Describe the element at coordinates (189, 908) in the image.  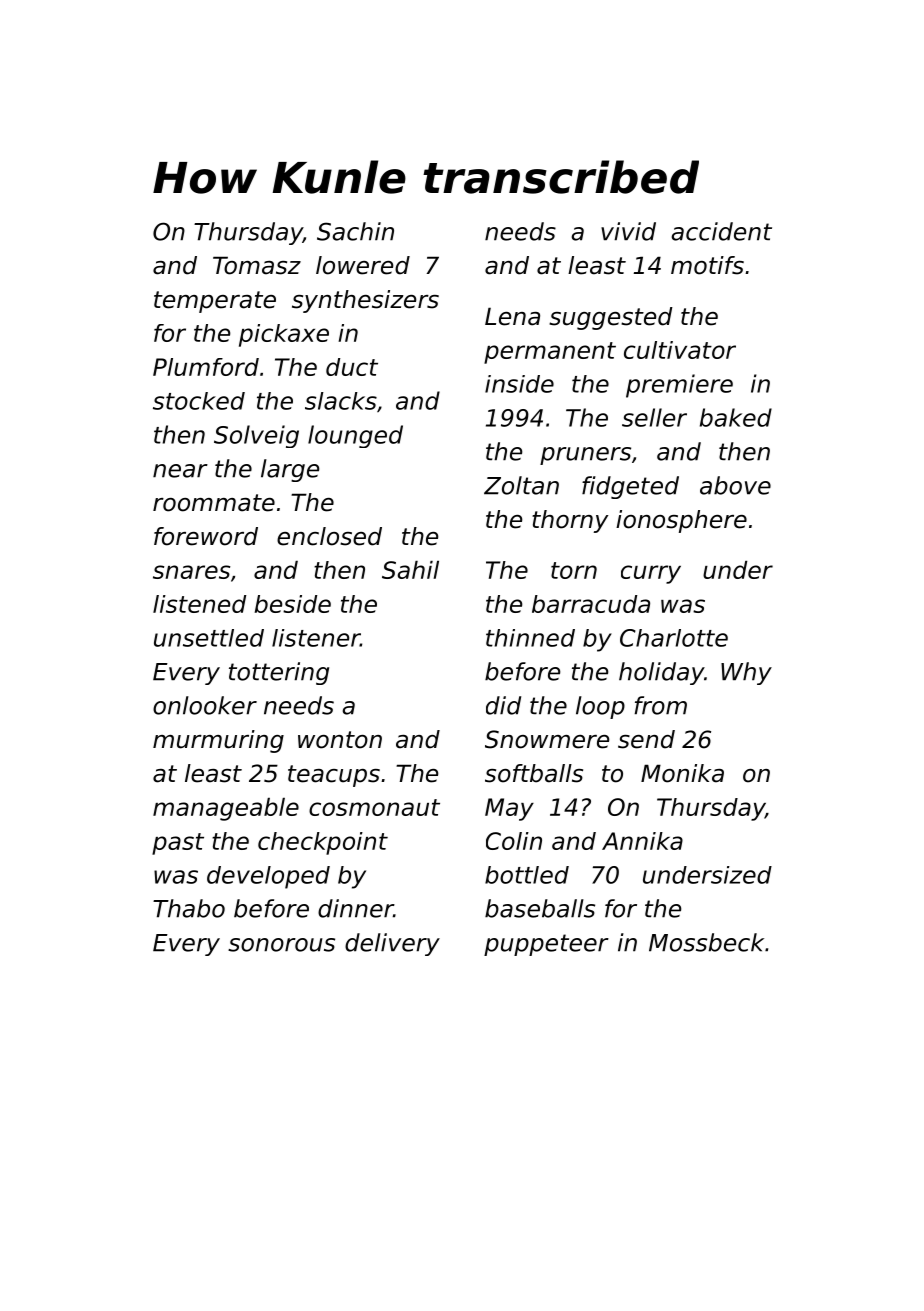
I see `Thabo` at that location.
